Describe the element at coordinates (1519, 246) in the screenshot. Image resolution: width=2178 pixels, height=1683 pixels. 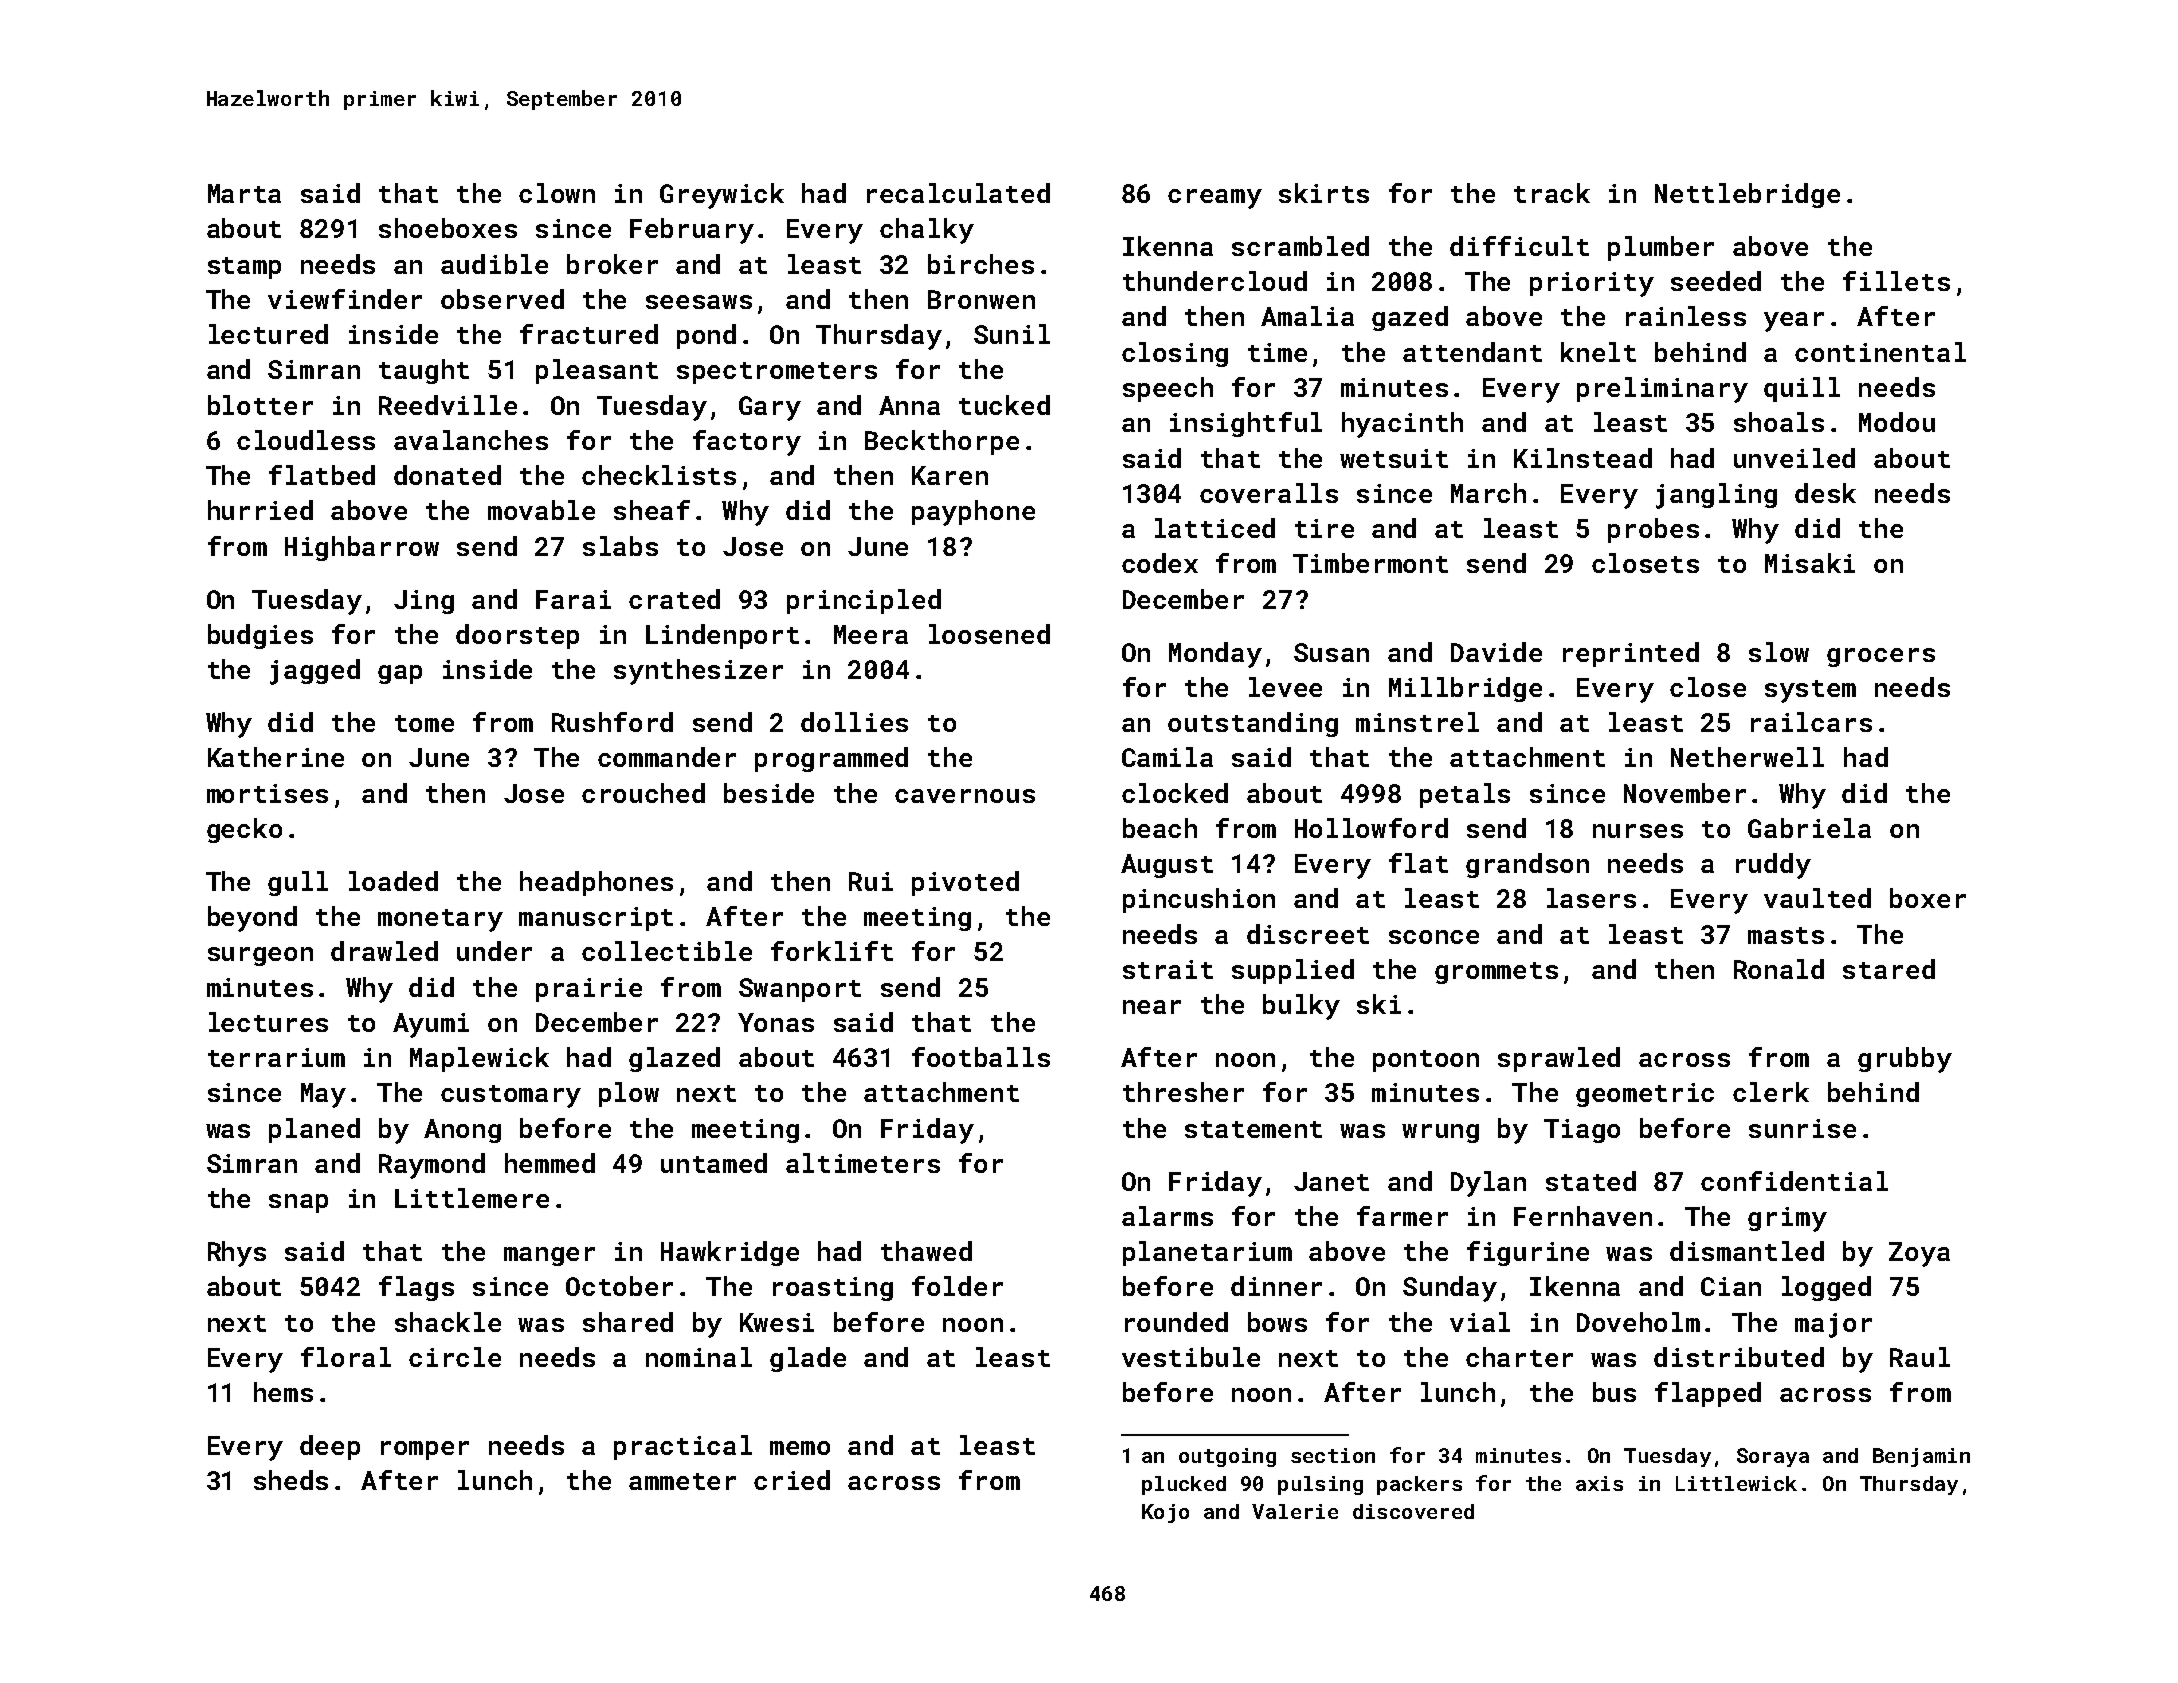
I see `difficult` at that location.
